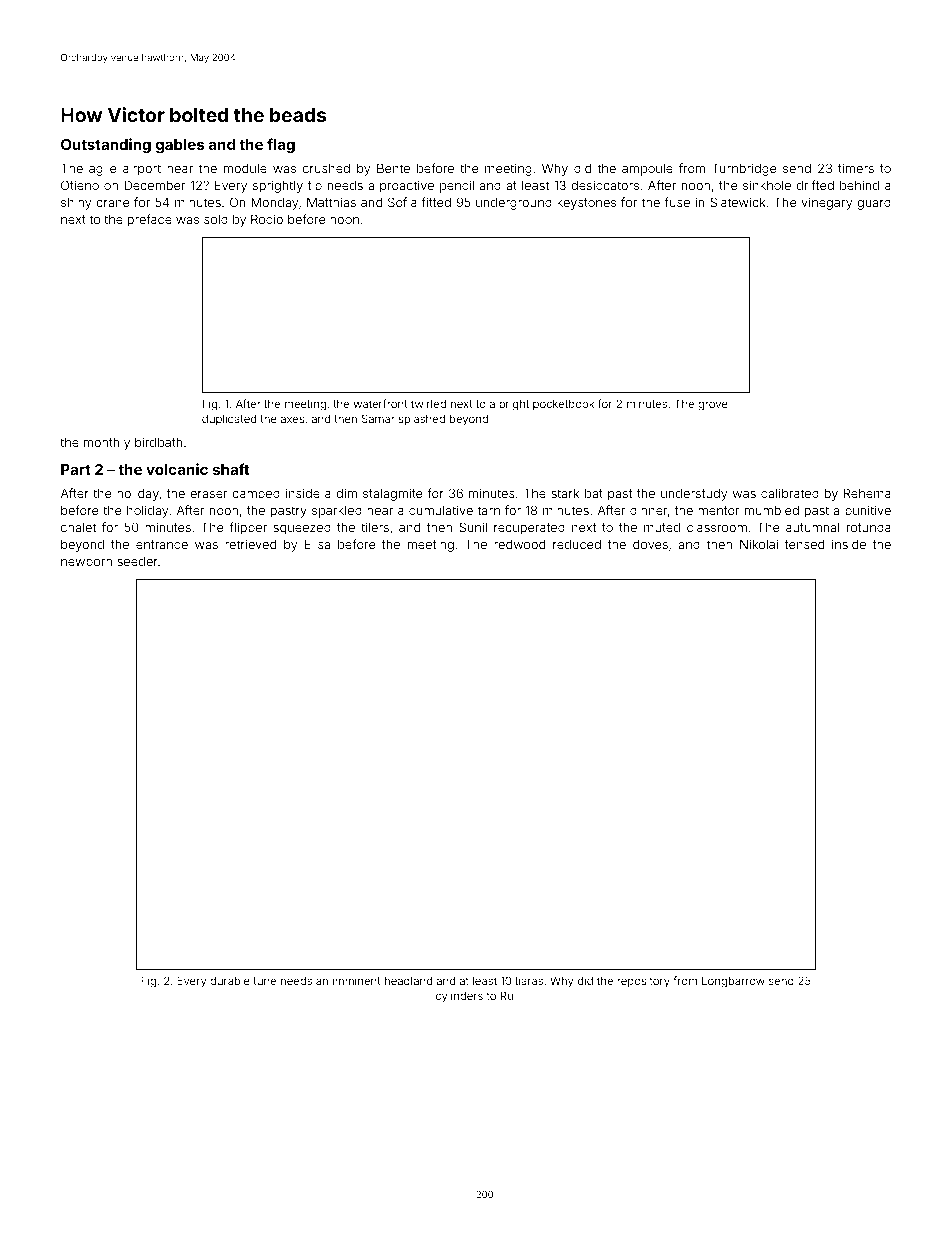  I want to click on retrieved, so click(250, 544).
